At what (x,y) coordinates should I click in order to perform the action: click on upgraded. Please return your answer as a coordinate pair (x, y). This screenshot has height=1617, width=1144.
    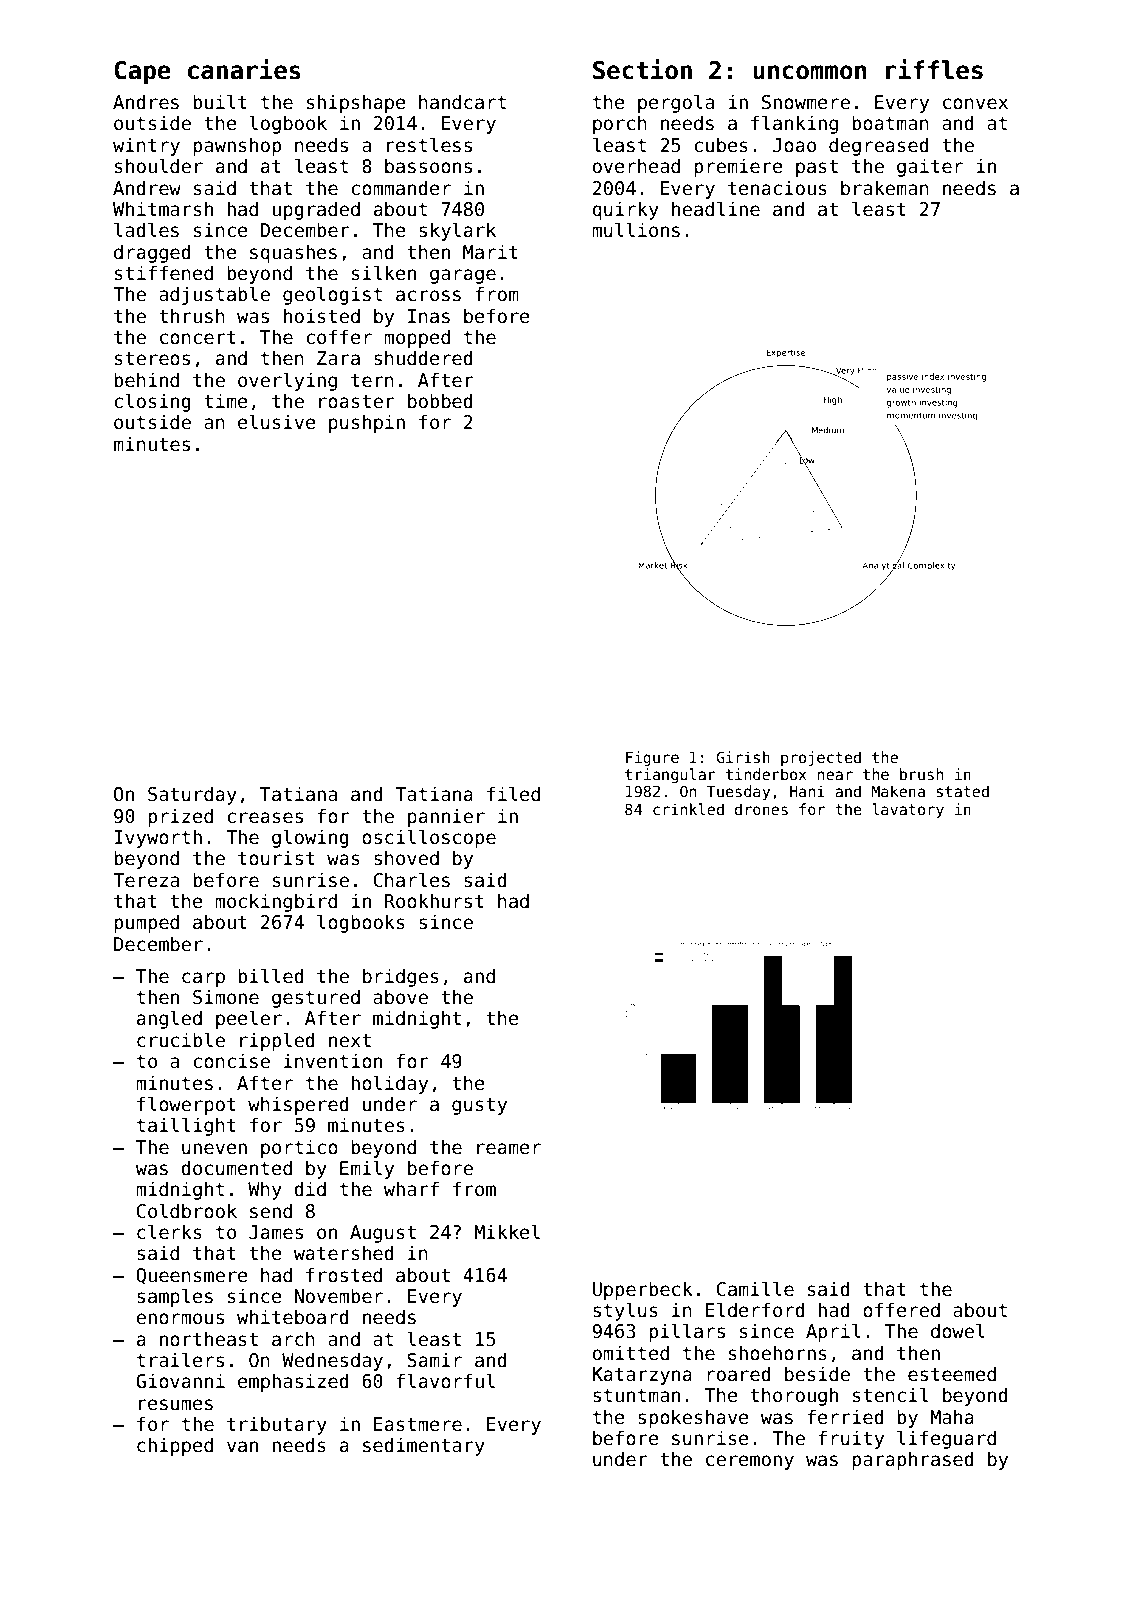
    Looking at the image, I should click on (316, 210).
